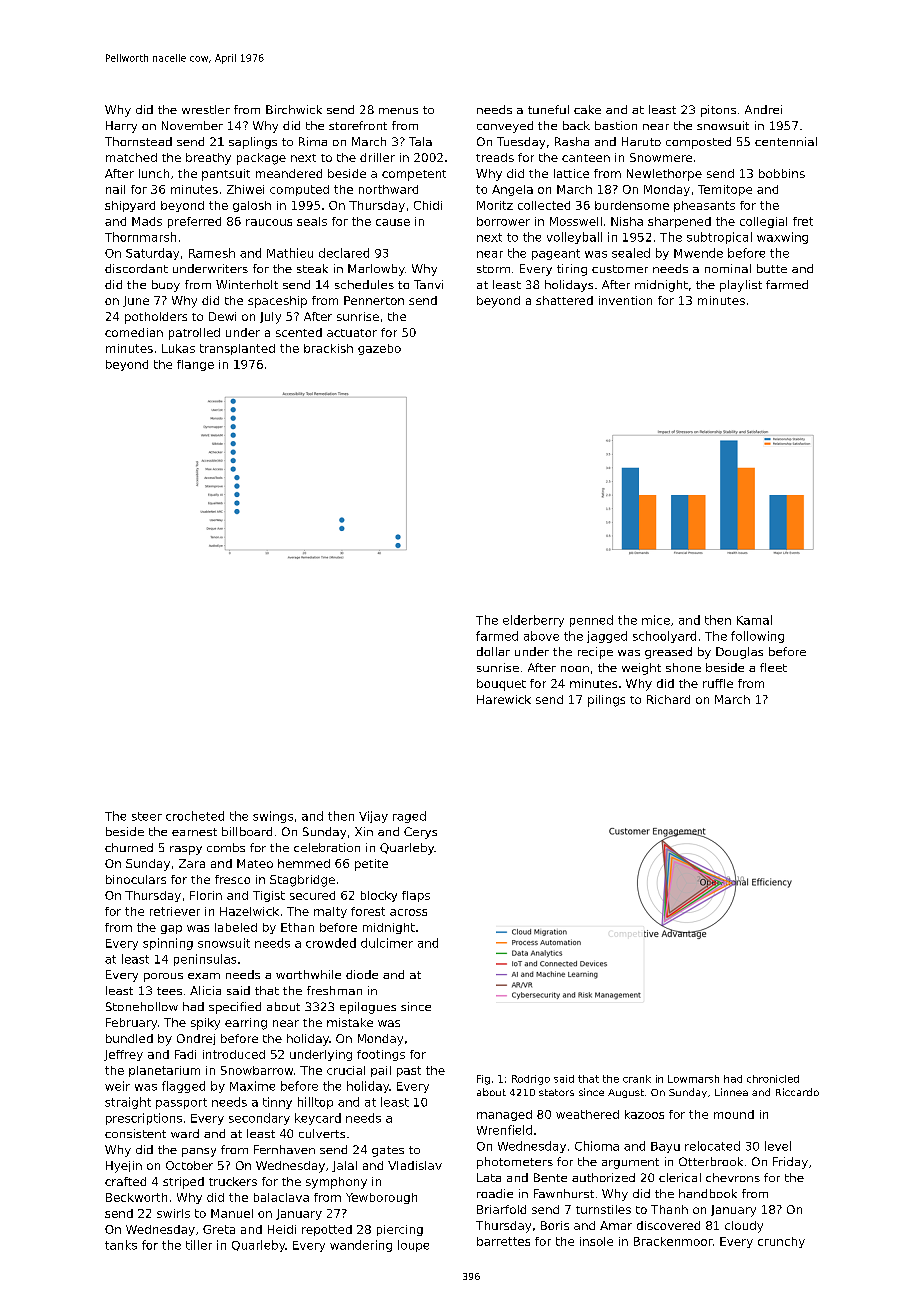  Describe the element at coordinates (416, 896) in the screenshot. I see `flaps` at that location.
